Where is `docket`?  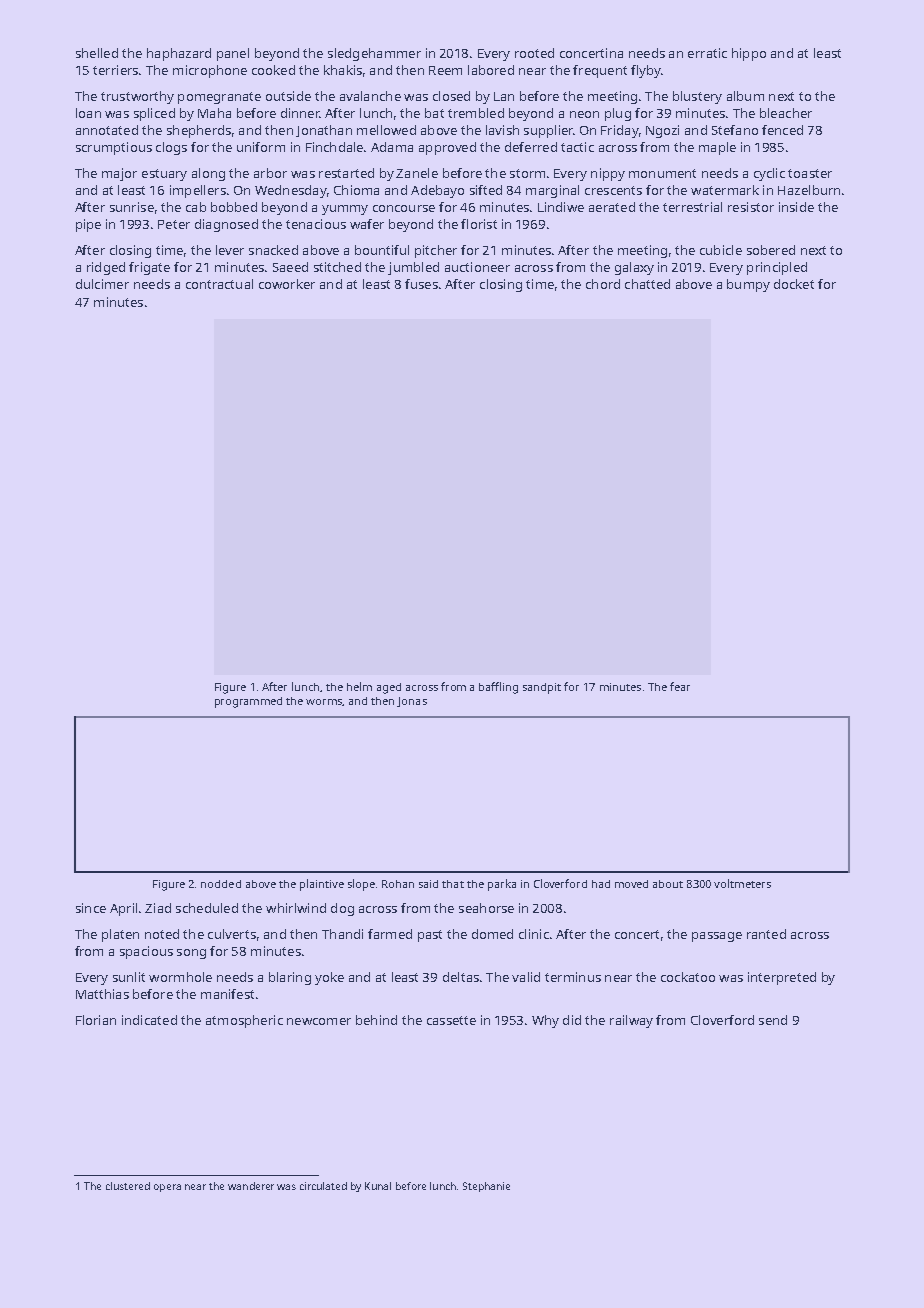
docket is located at coordinates (794, 284).
